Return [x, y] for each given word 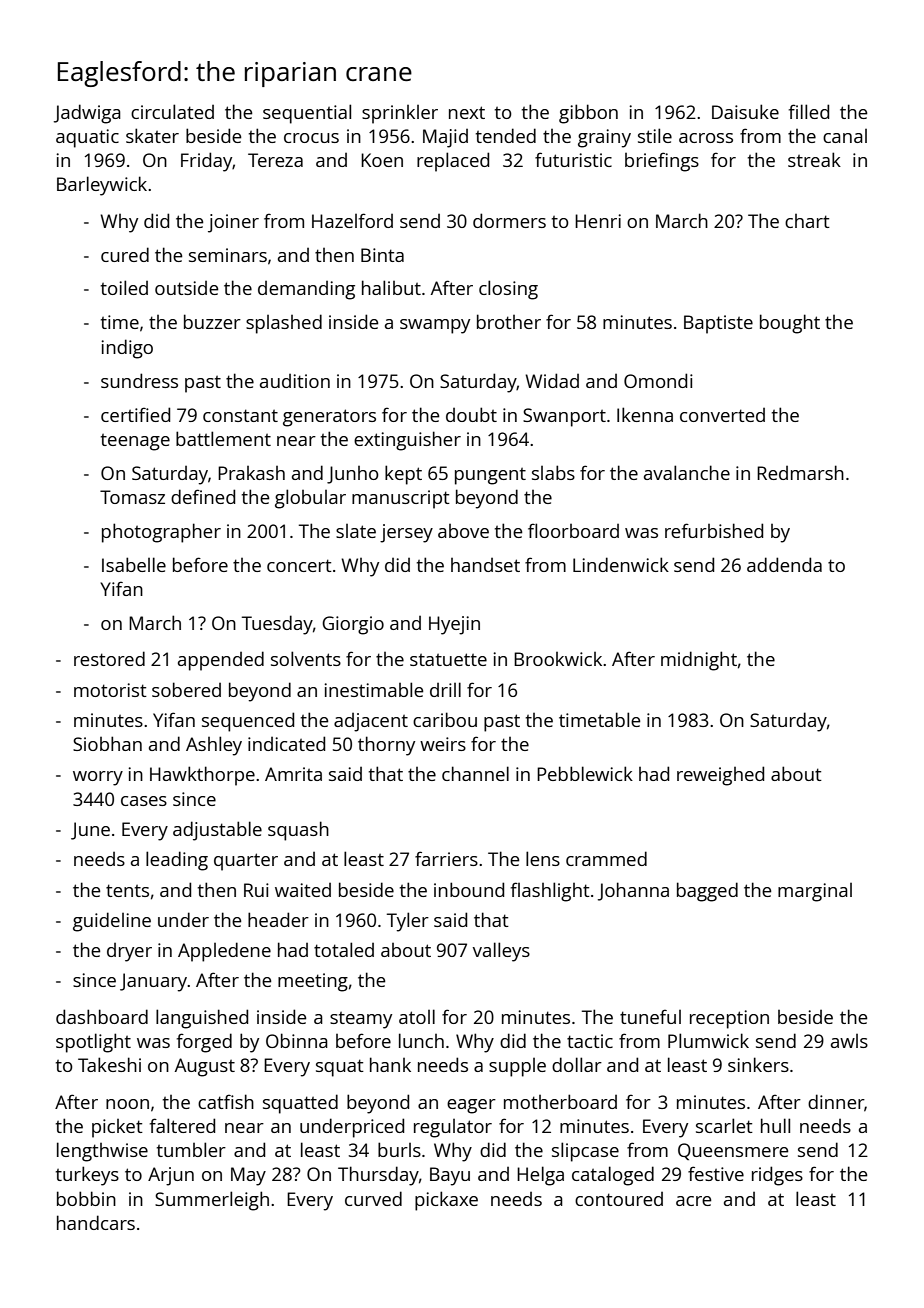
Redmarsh [800, 472]
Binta [382, 255]
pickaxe [446, 1201]
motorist [110, 690]
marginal [815, 892]
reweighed [720, 776]
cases [144, 801]
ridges [777, 1176]
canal [845, 136]
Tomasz [132, 497]
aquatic [87, 138]
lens [543, 858]
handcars [96, 1222]
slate [356, 531]
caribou [445, 719]
